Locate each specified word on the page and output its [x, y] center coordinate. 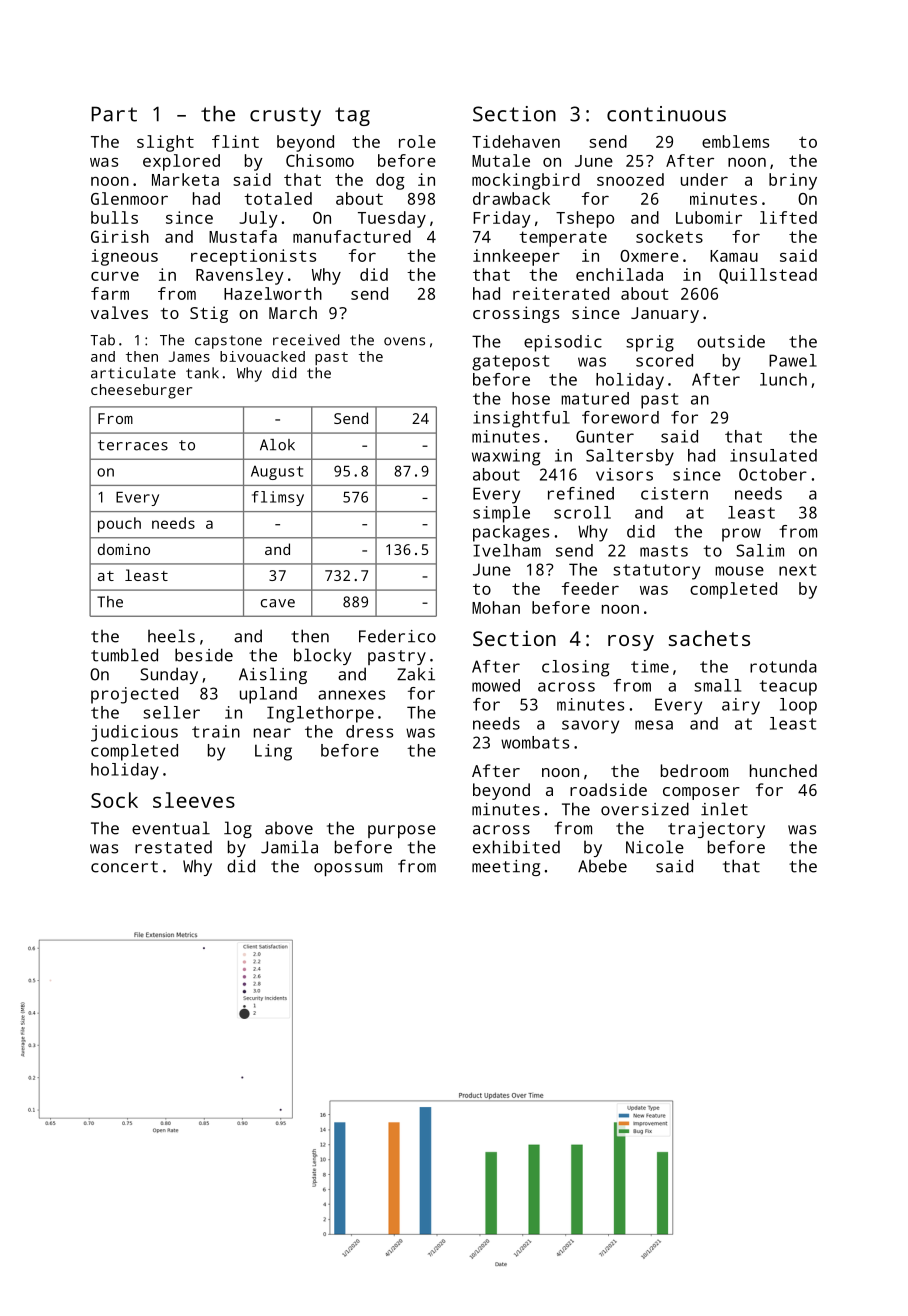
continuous [666, 114]
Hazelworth [273, 293]
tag [352, 116]
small [717, 685]
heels [171, 636]
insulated [773, 455]
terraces [133, 445]
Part [114, 114]
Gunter [605, 436]
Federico [397, 636]
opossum [348, 869]
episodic [563, 343]
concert [124, 867]
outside [731, 341]
